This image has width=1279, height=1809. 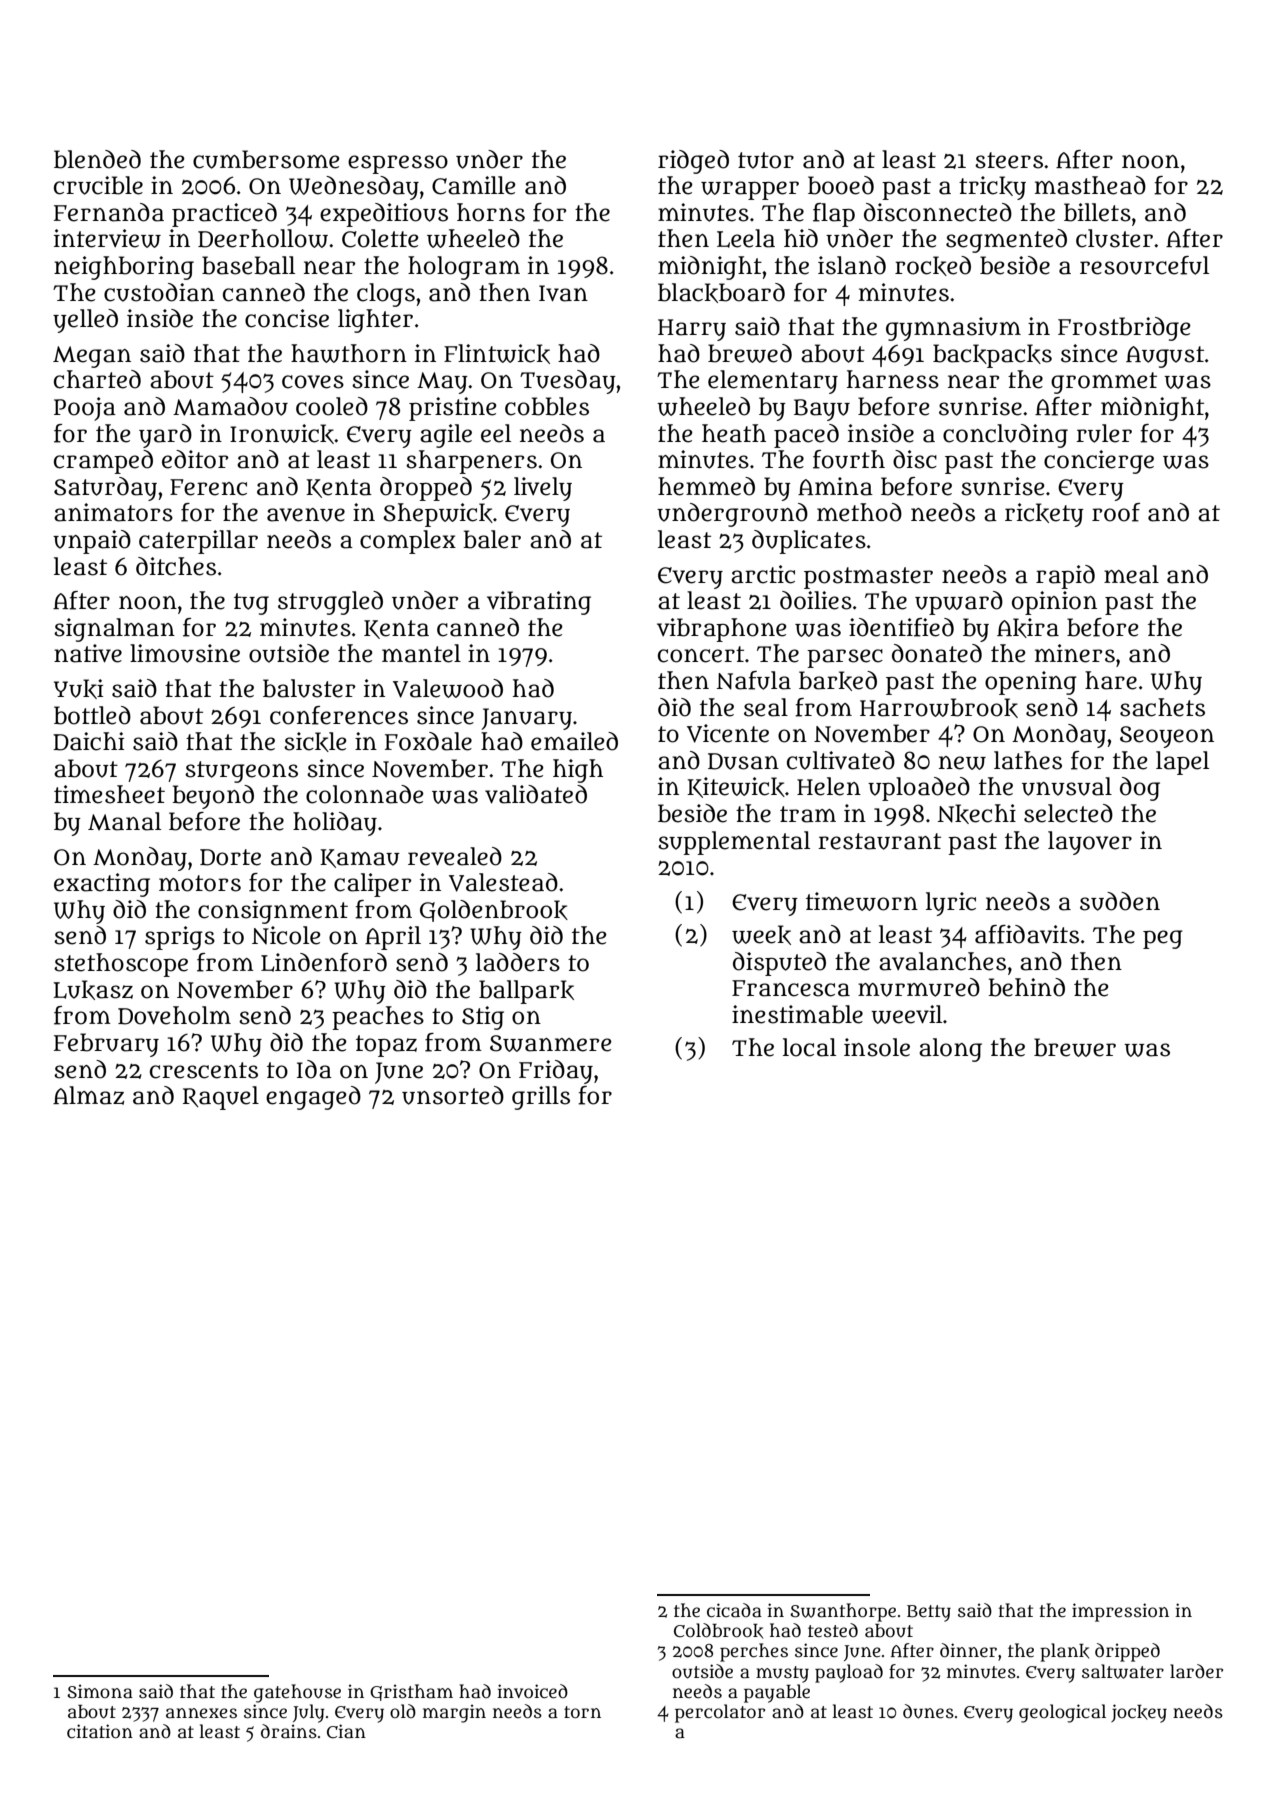 What do you see at coordinates (701, 654) in the image?
I see `concert` at bounding box center [701, 654].
